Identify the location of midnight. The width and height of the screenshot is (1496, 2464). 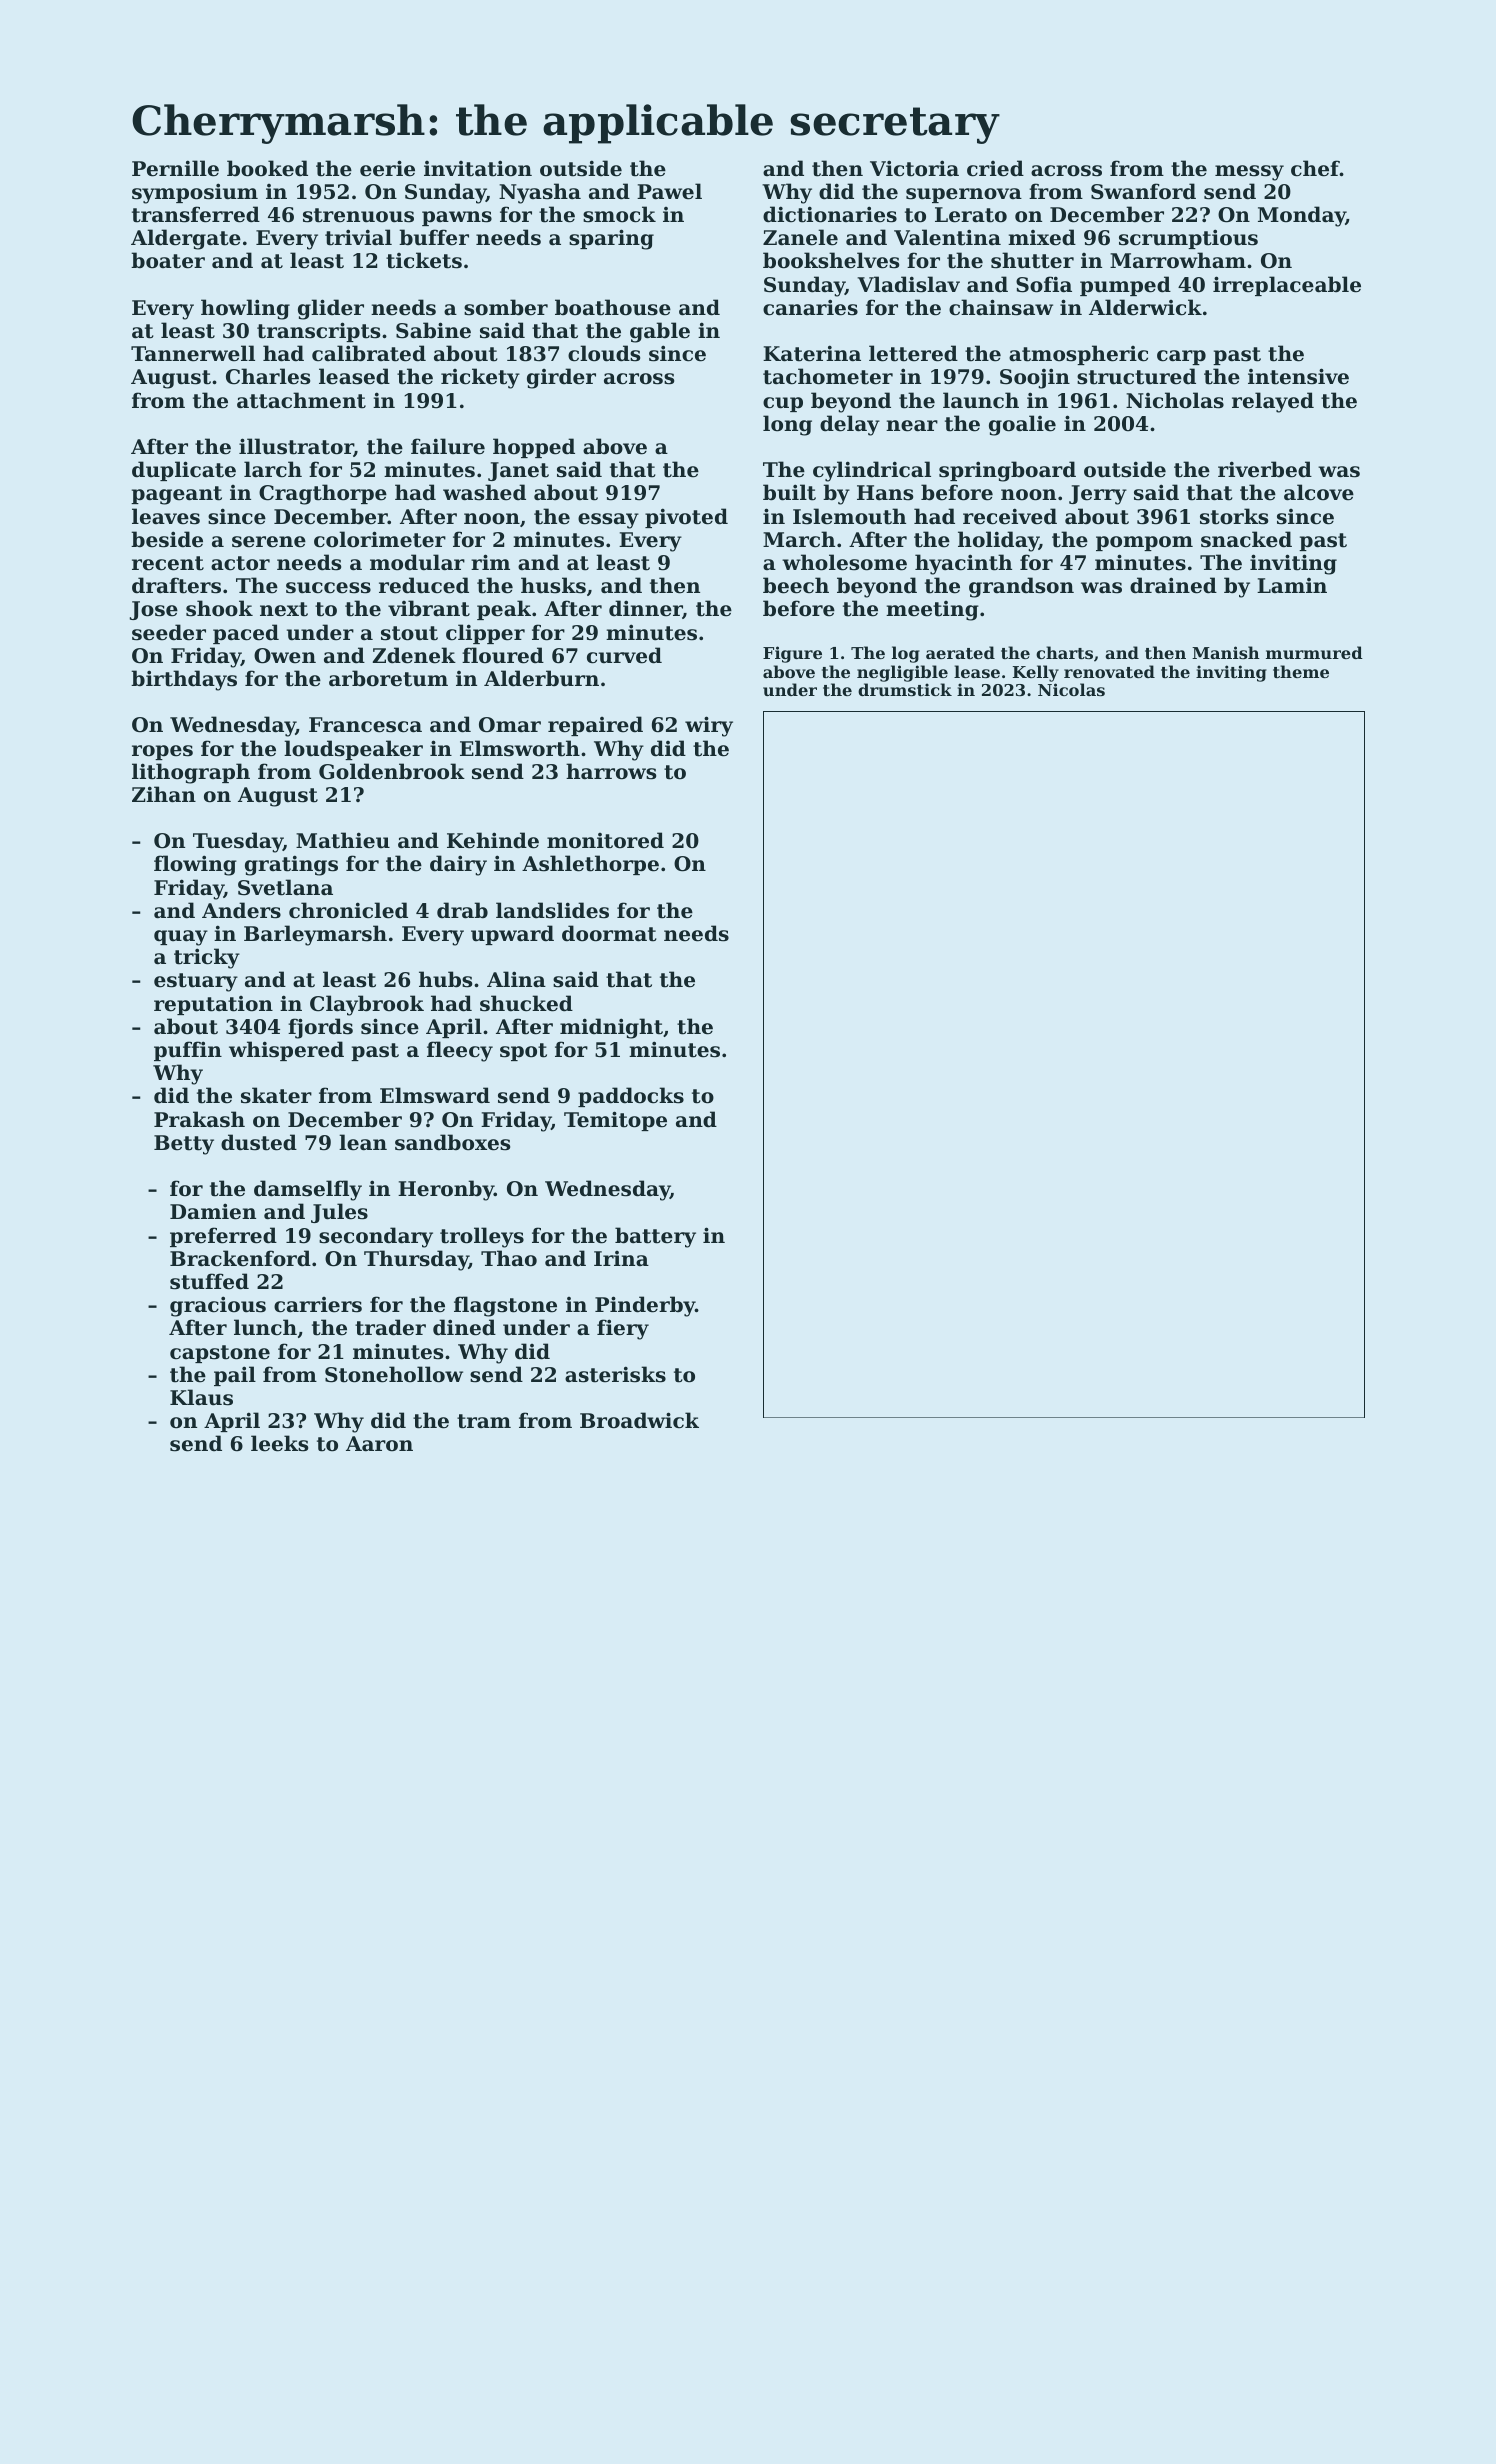
(611, 1028).
